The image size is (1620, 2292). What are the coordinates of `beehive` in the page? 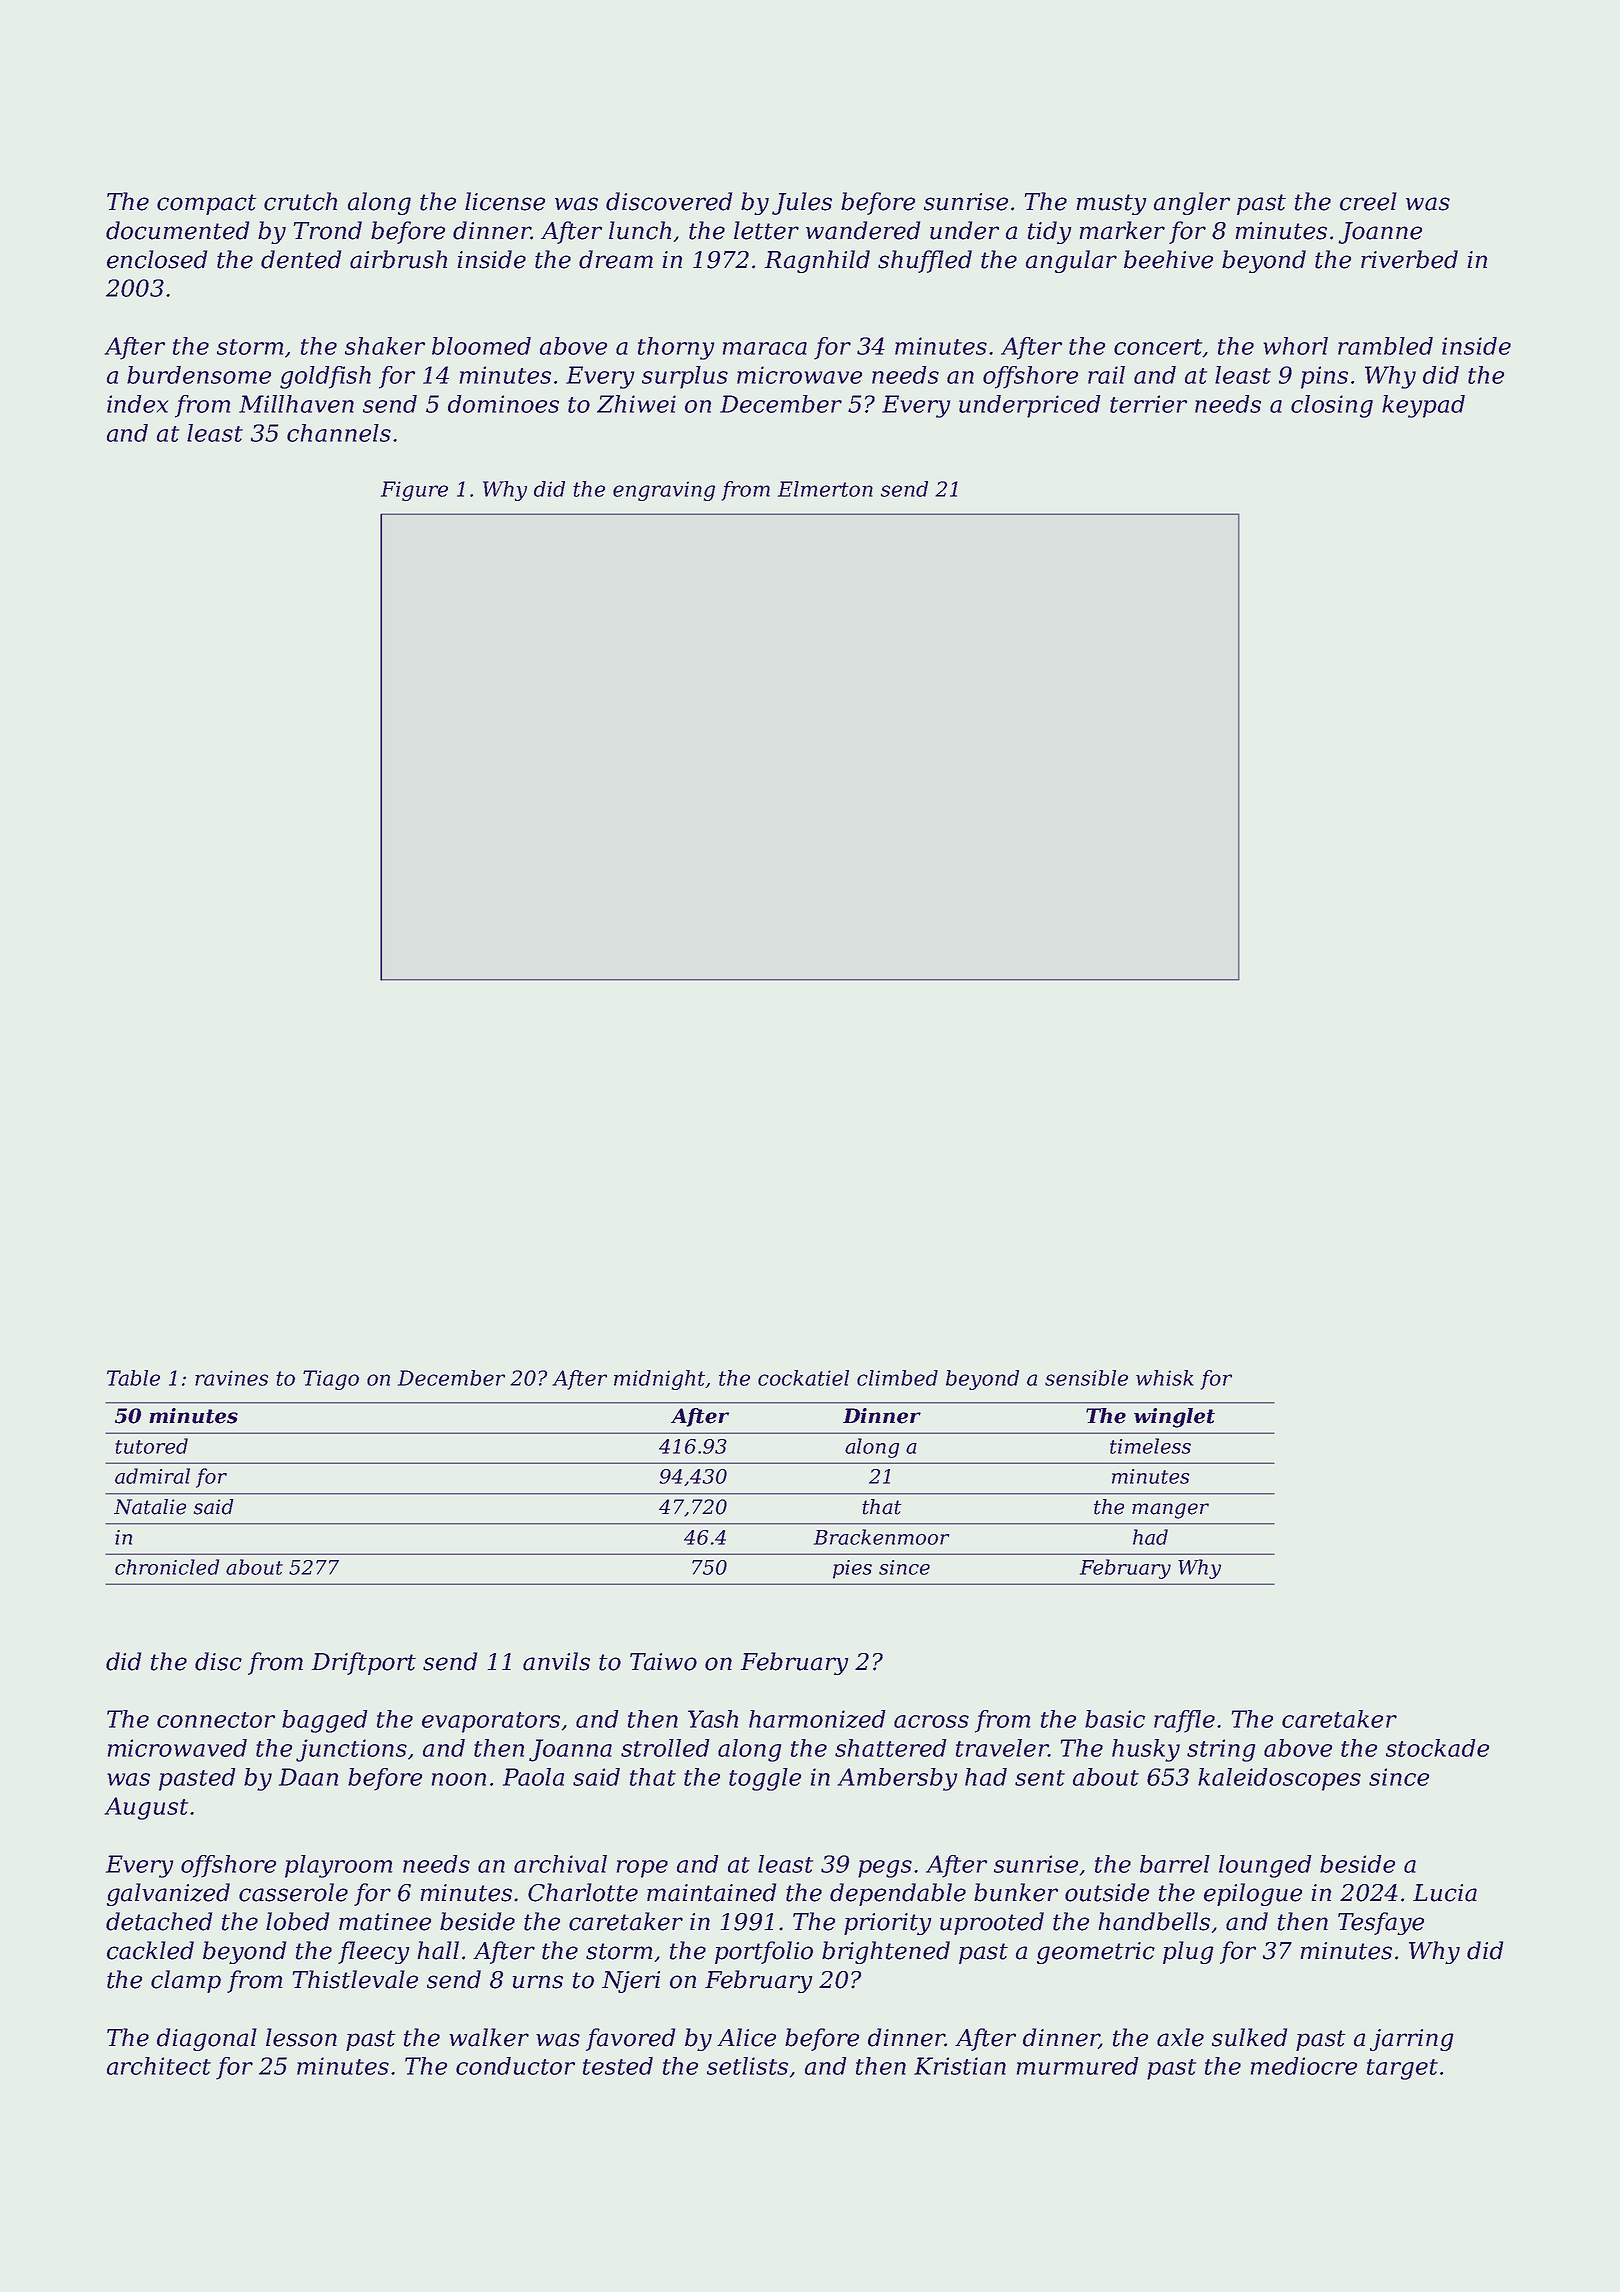 It's located at (1168, 259).
